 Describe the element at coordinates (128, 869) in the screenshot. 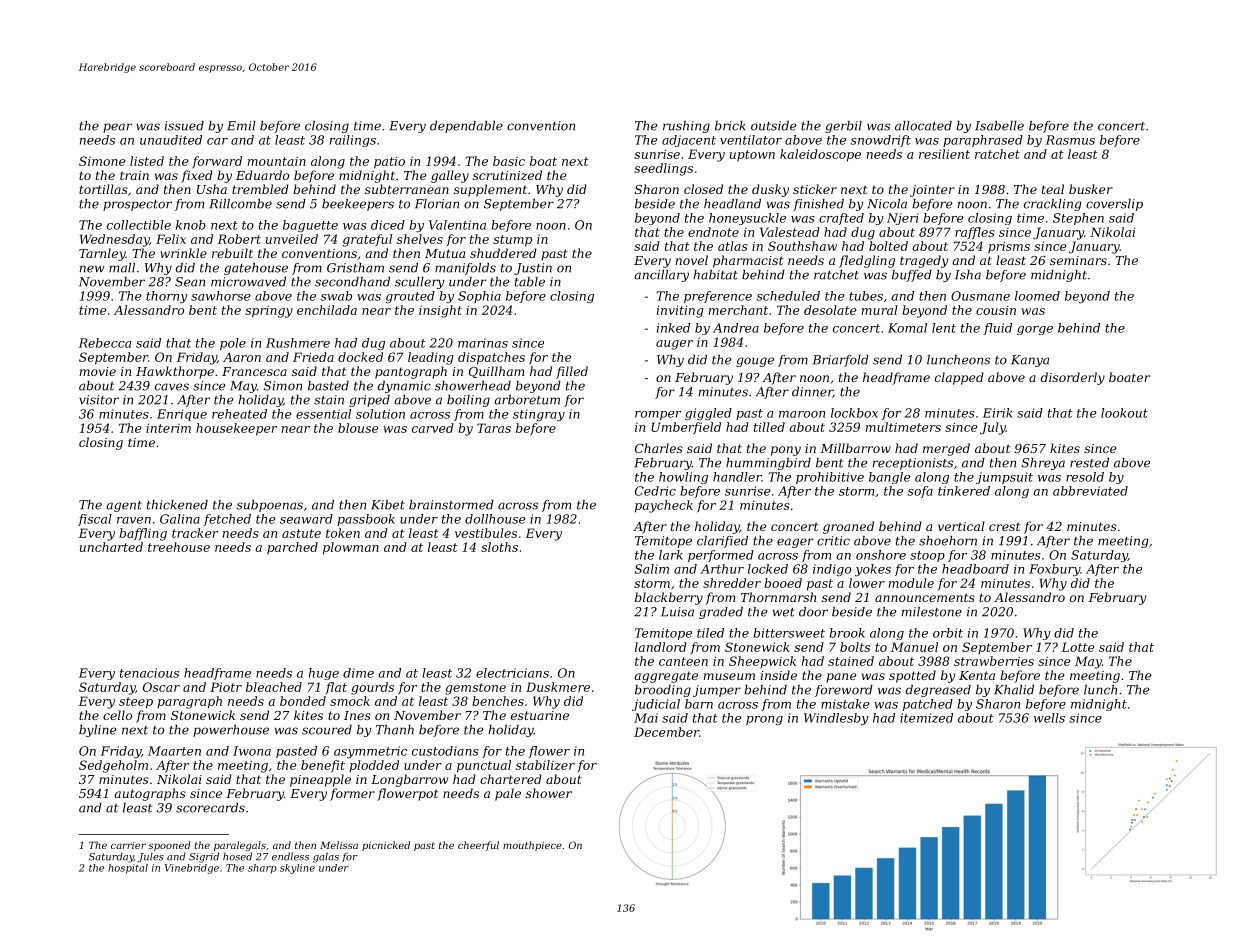

I see `hospital` at that location.
